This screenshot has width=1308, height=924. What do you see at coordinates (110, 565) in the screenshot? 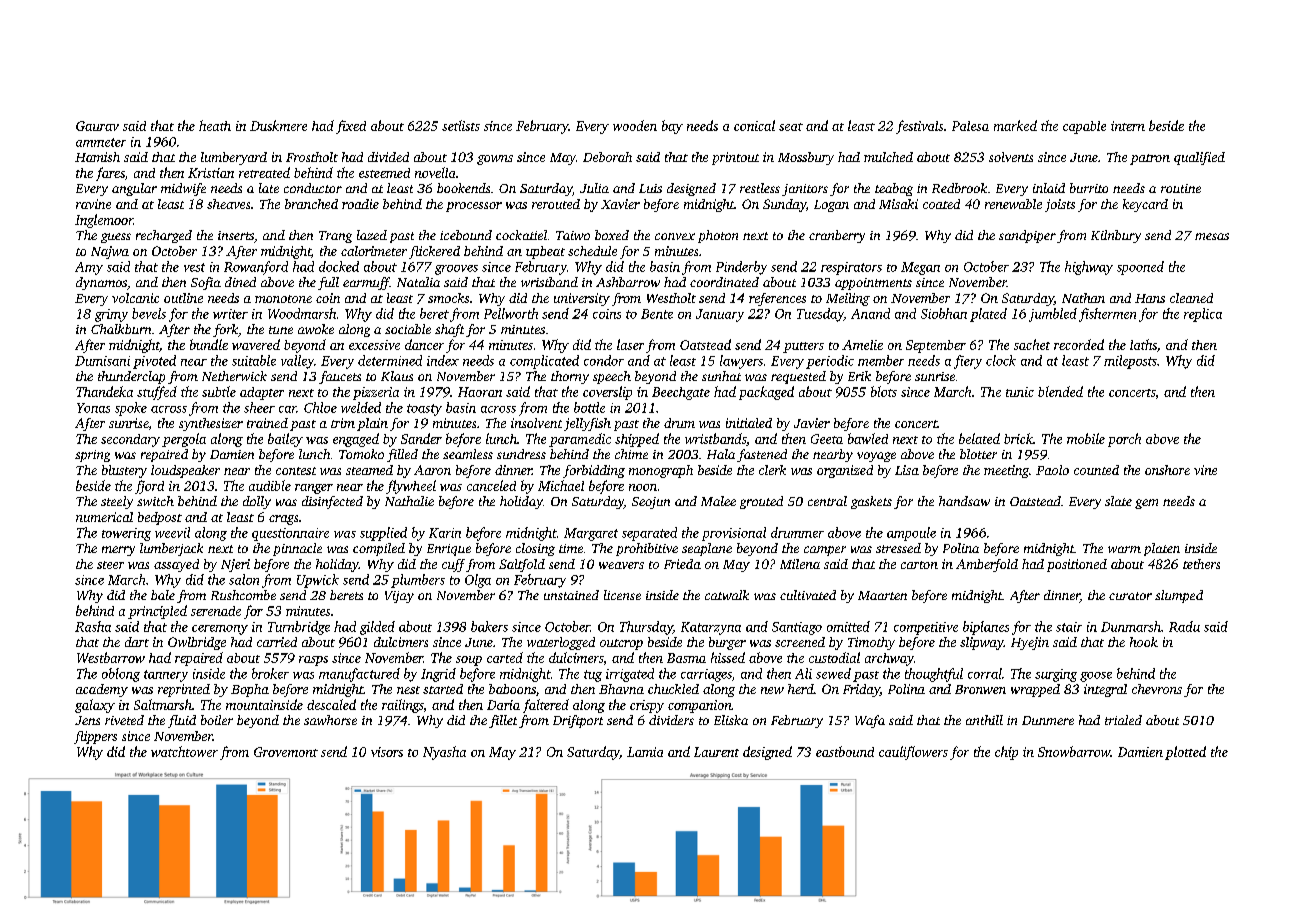
I see `steer` at bounding box center [110, 565].
